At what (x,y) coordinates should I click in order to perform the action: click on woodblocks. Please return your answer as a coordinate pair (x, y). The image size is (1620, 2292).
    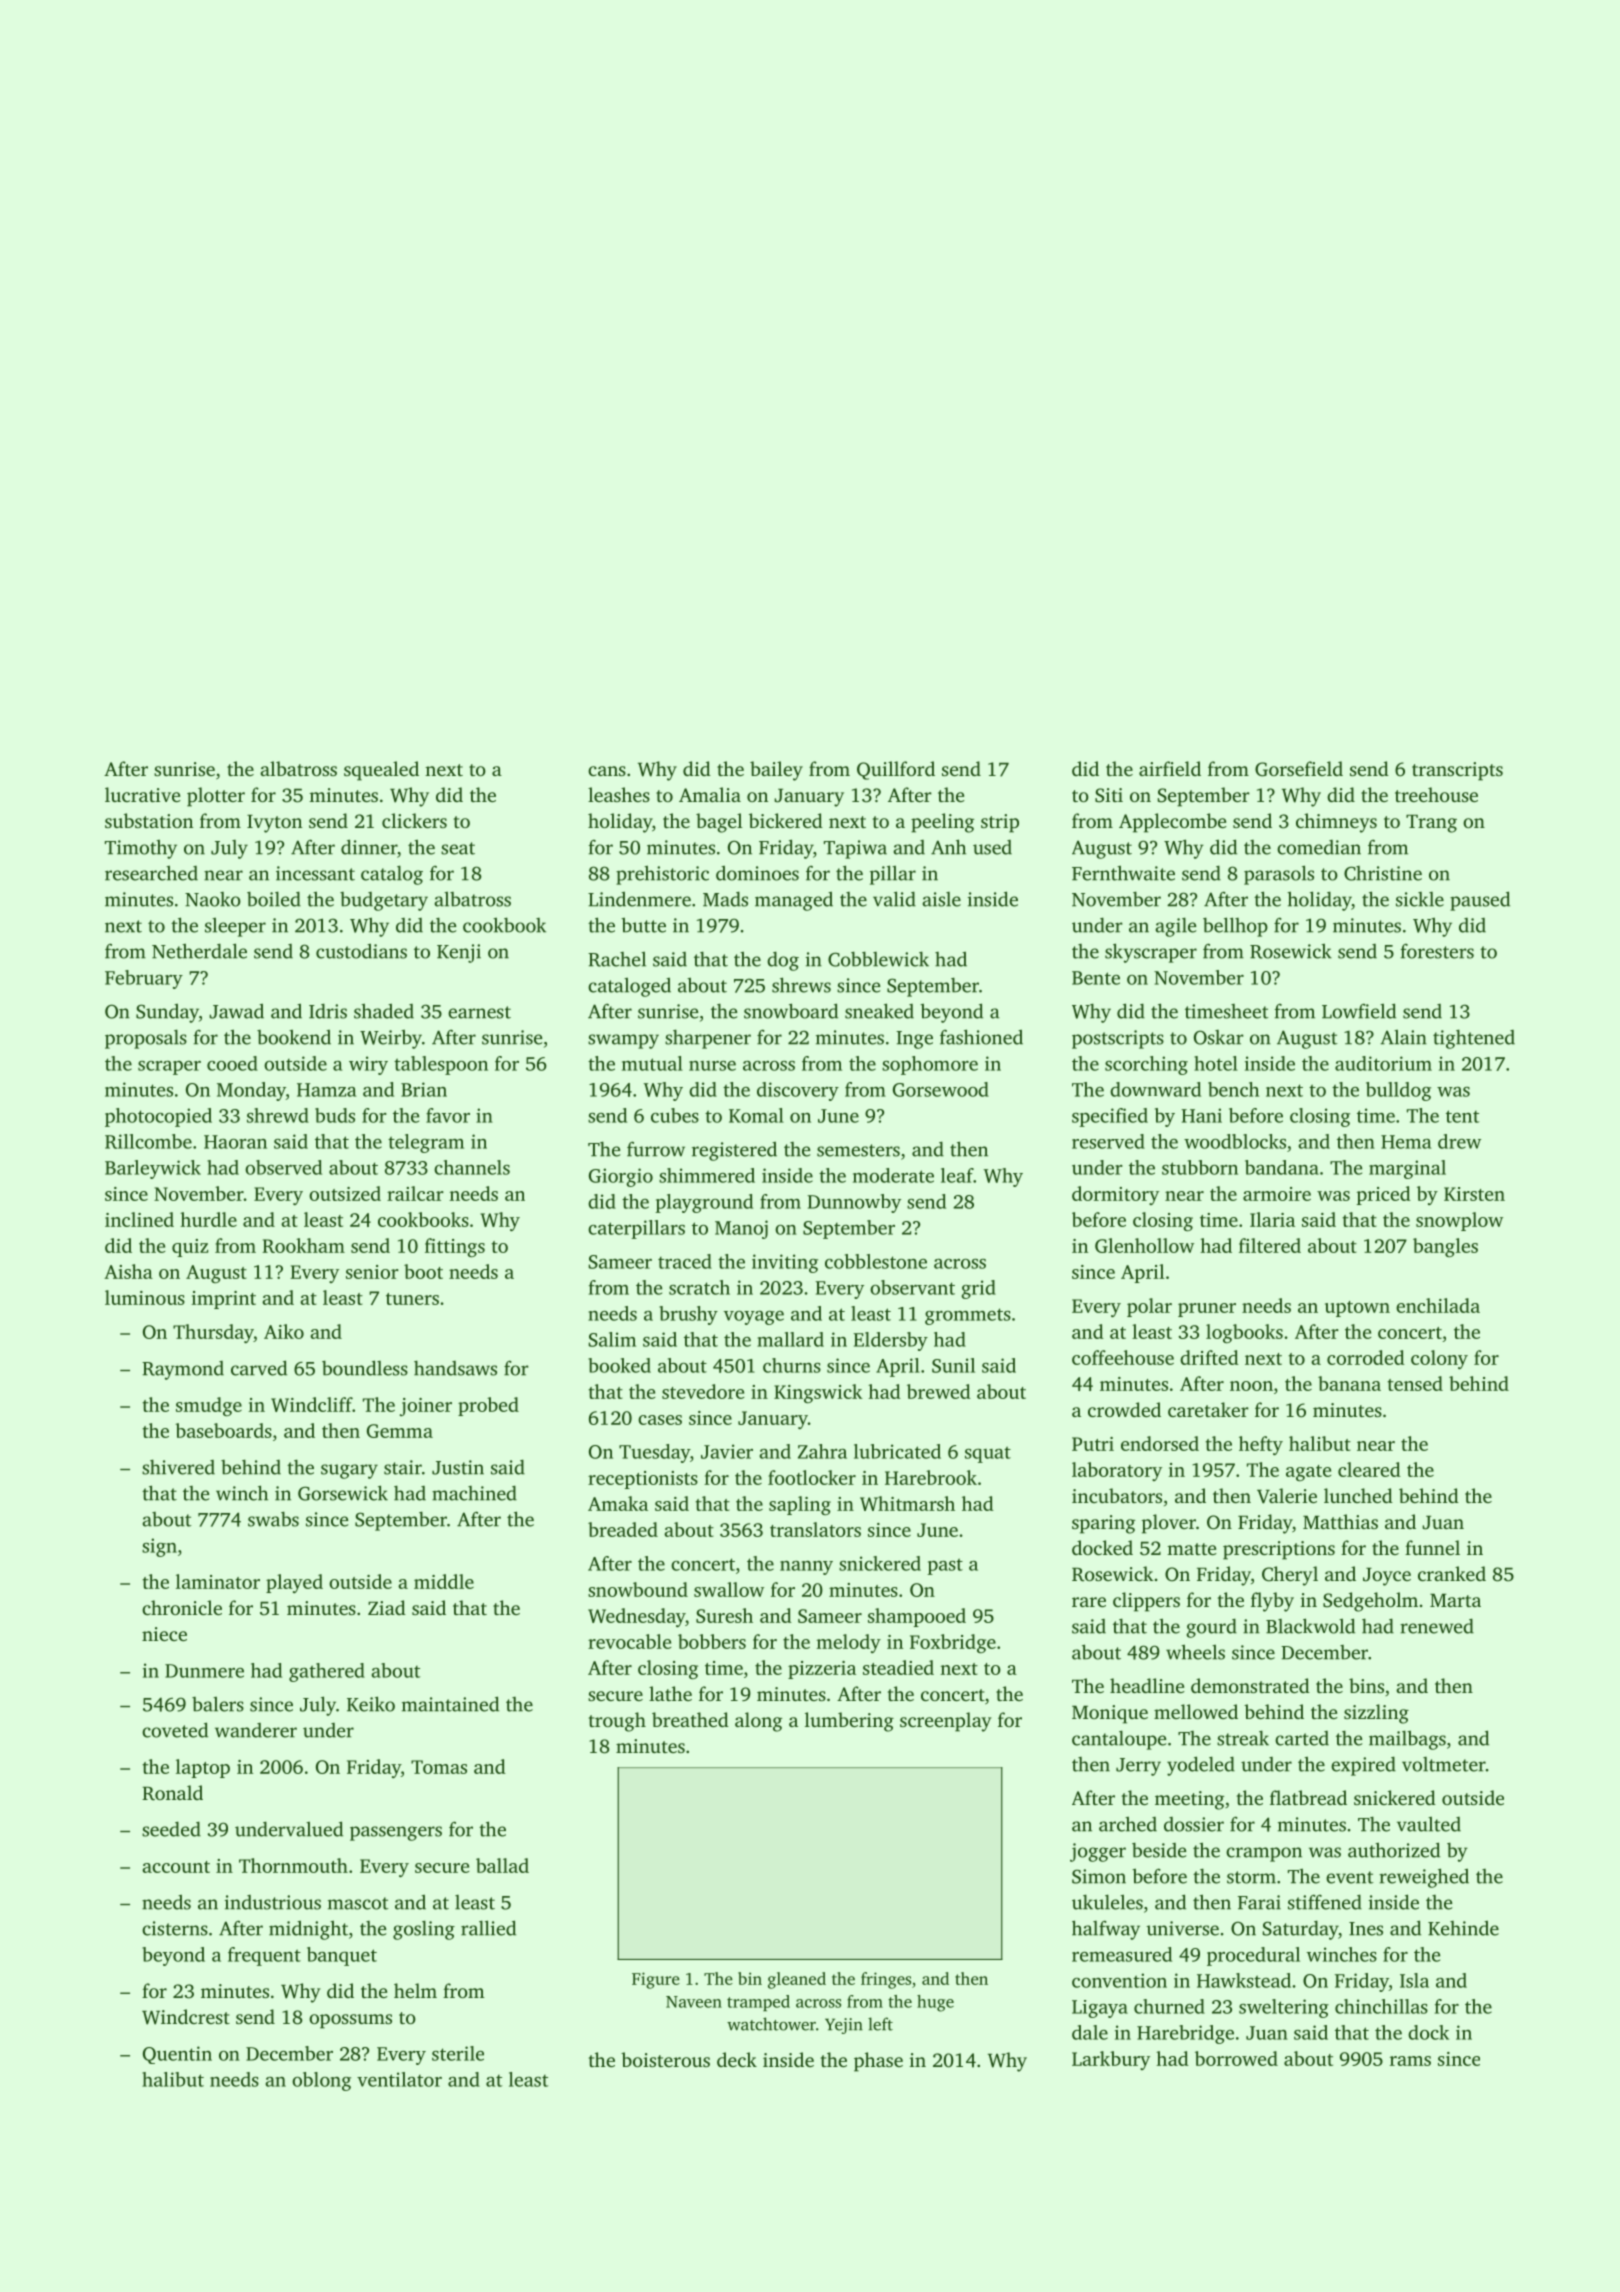
    Looking at the image, I should click on (1235, 1141).
